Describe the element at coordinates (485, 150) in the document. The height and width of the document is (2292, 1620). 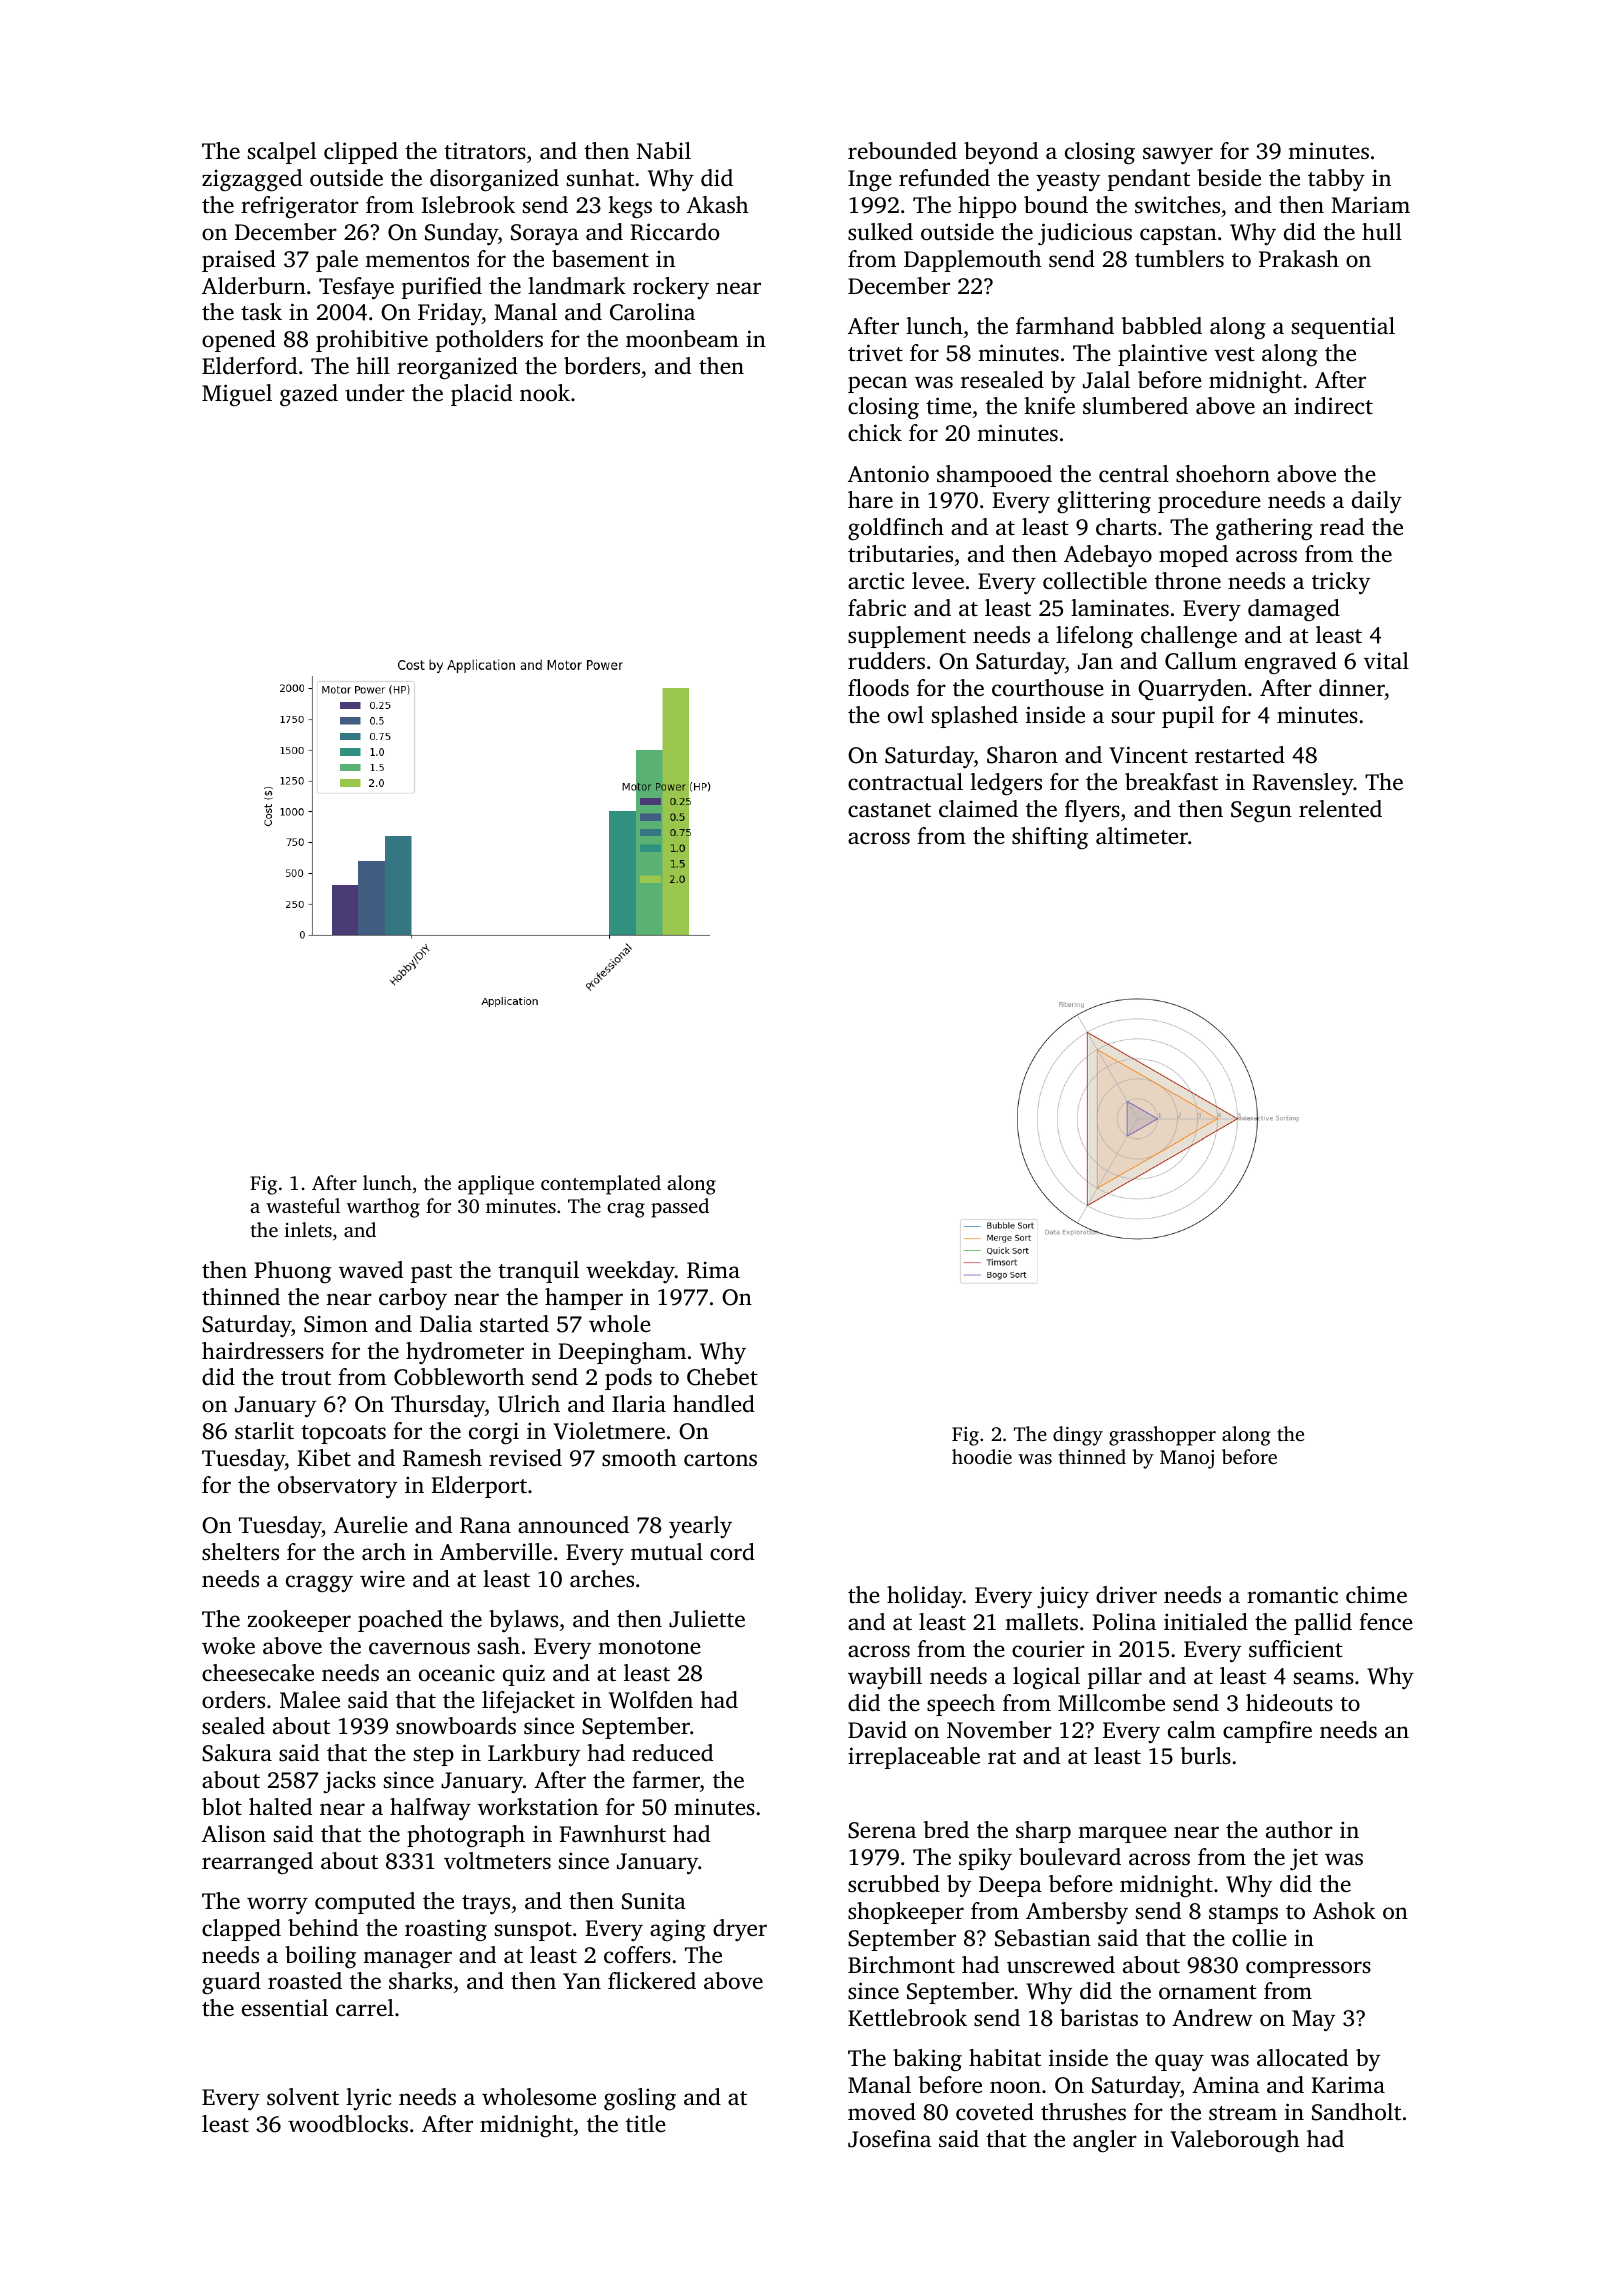
I see `titrators` at that location.
